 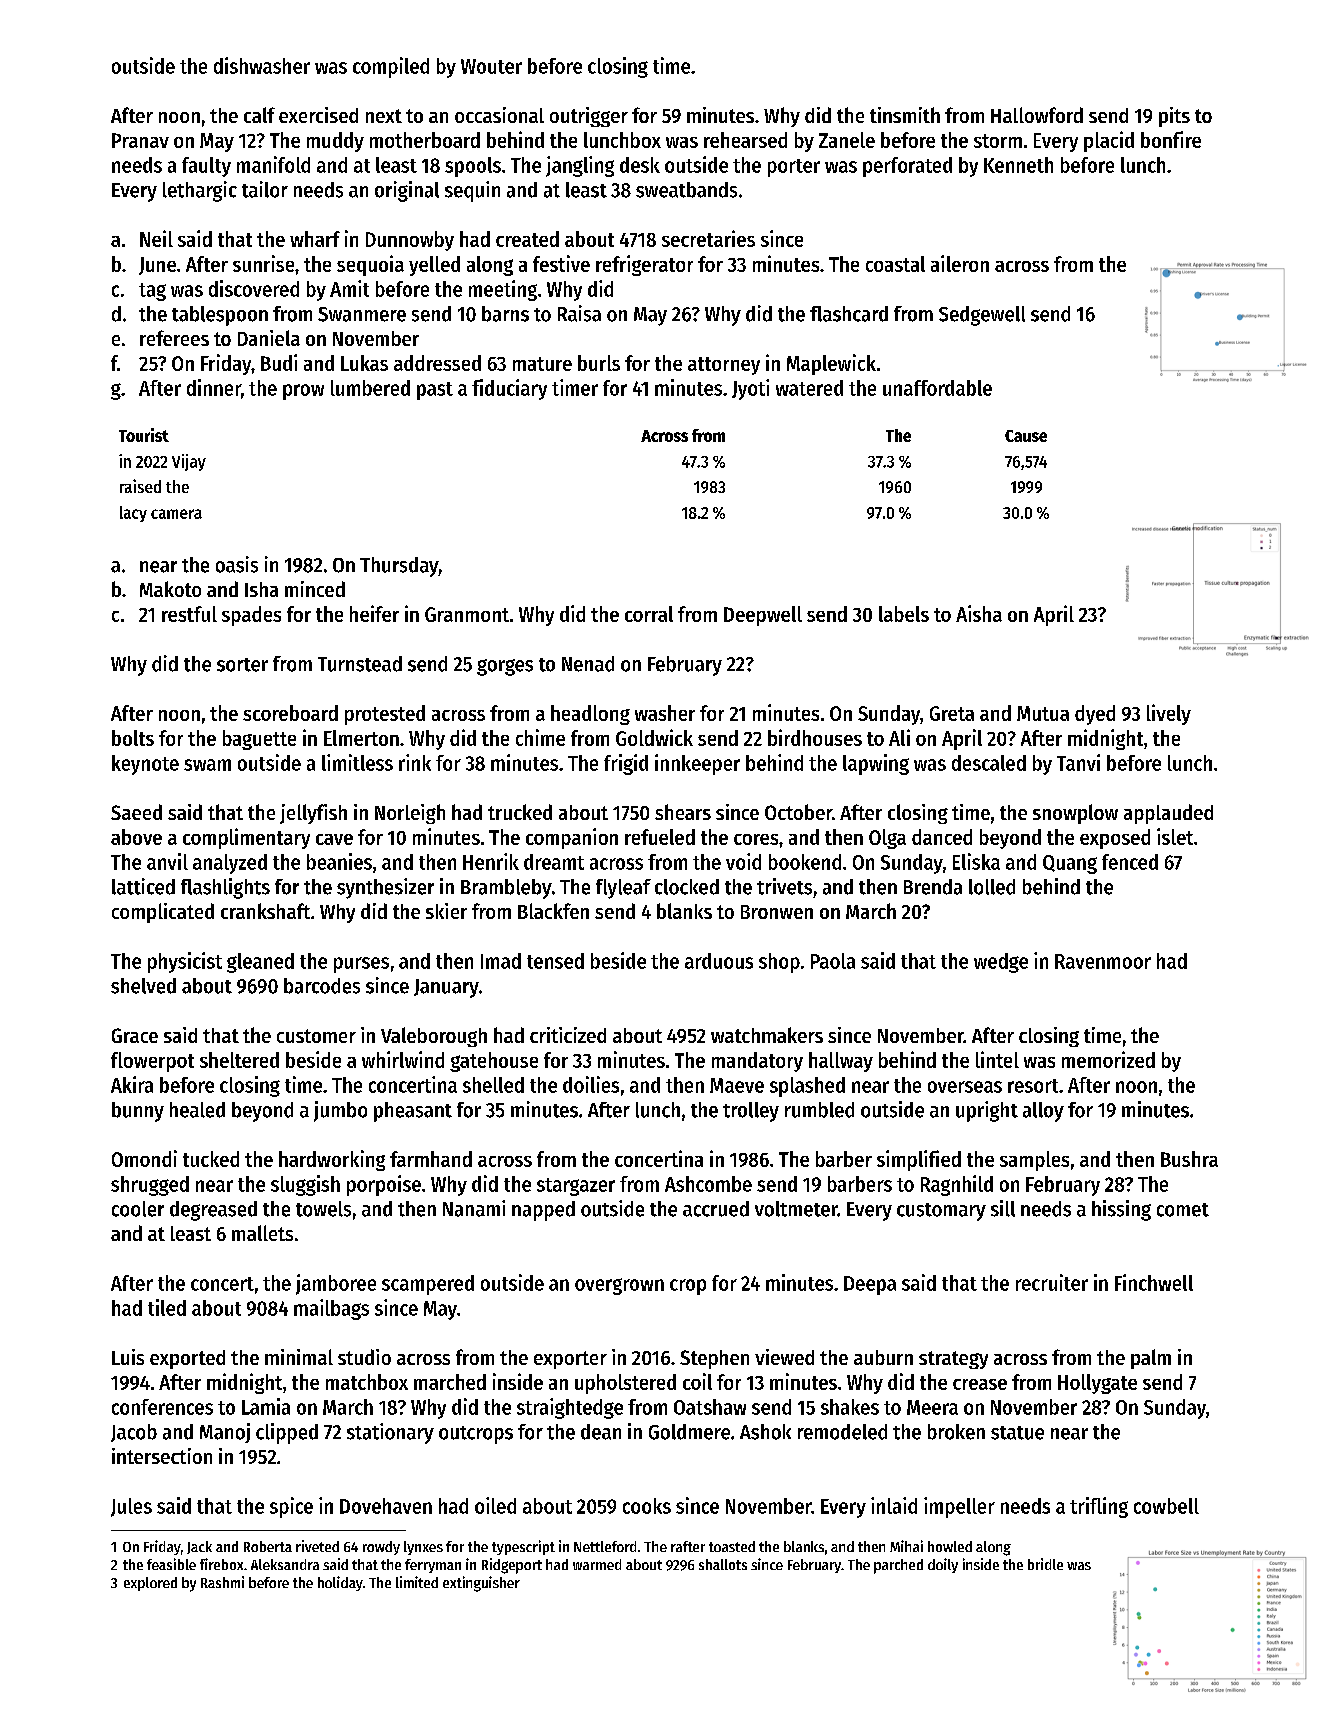 What do you see at coordinates (1154, 1282) in the screenshot?
I see `Finchwell` at bounding box center [1154, 1282].
